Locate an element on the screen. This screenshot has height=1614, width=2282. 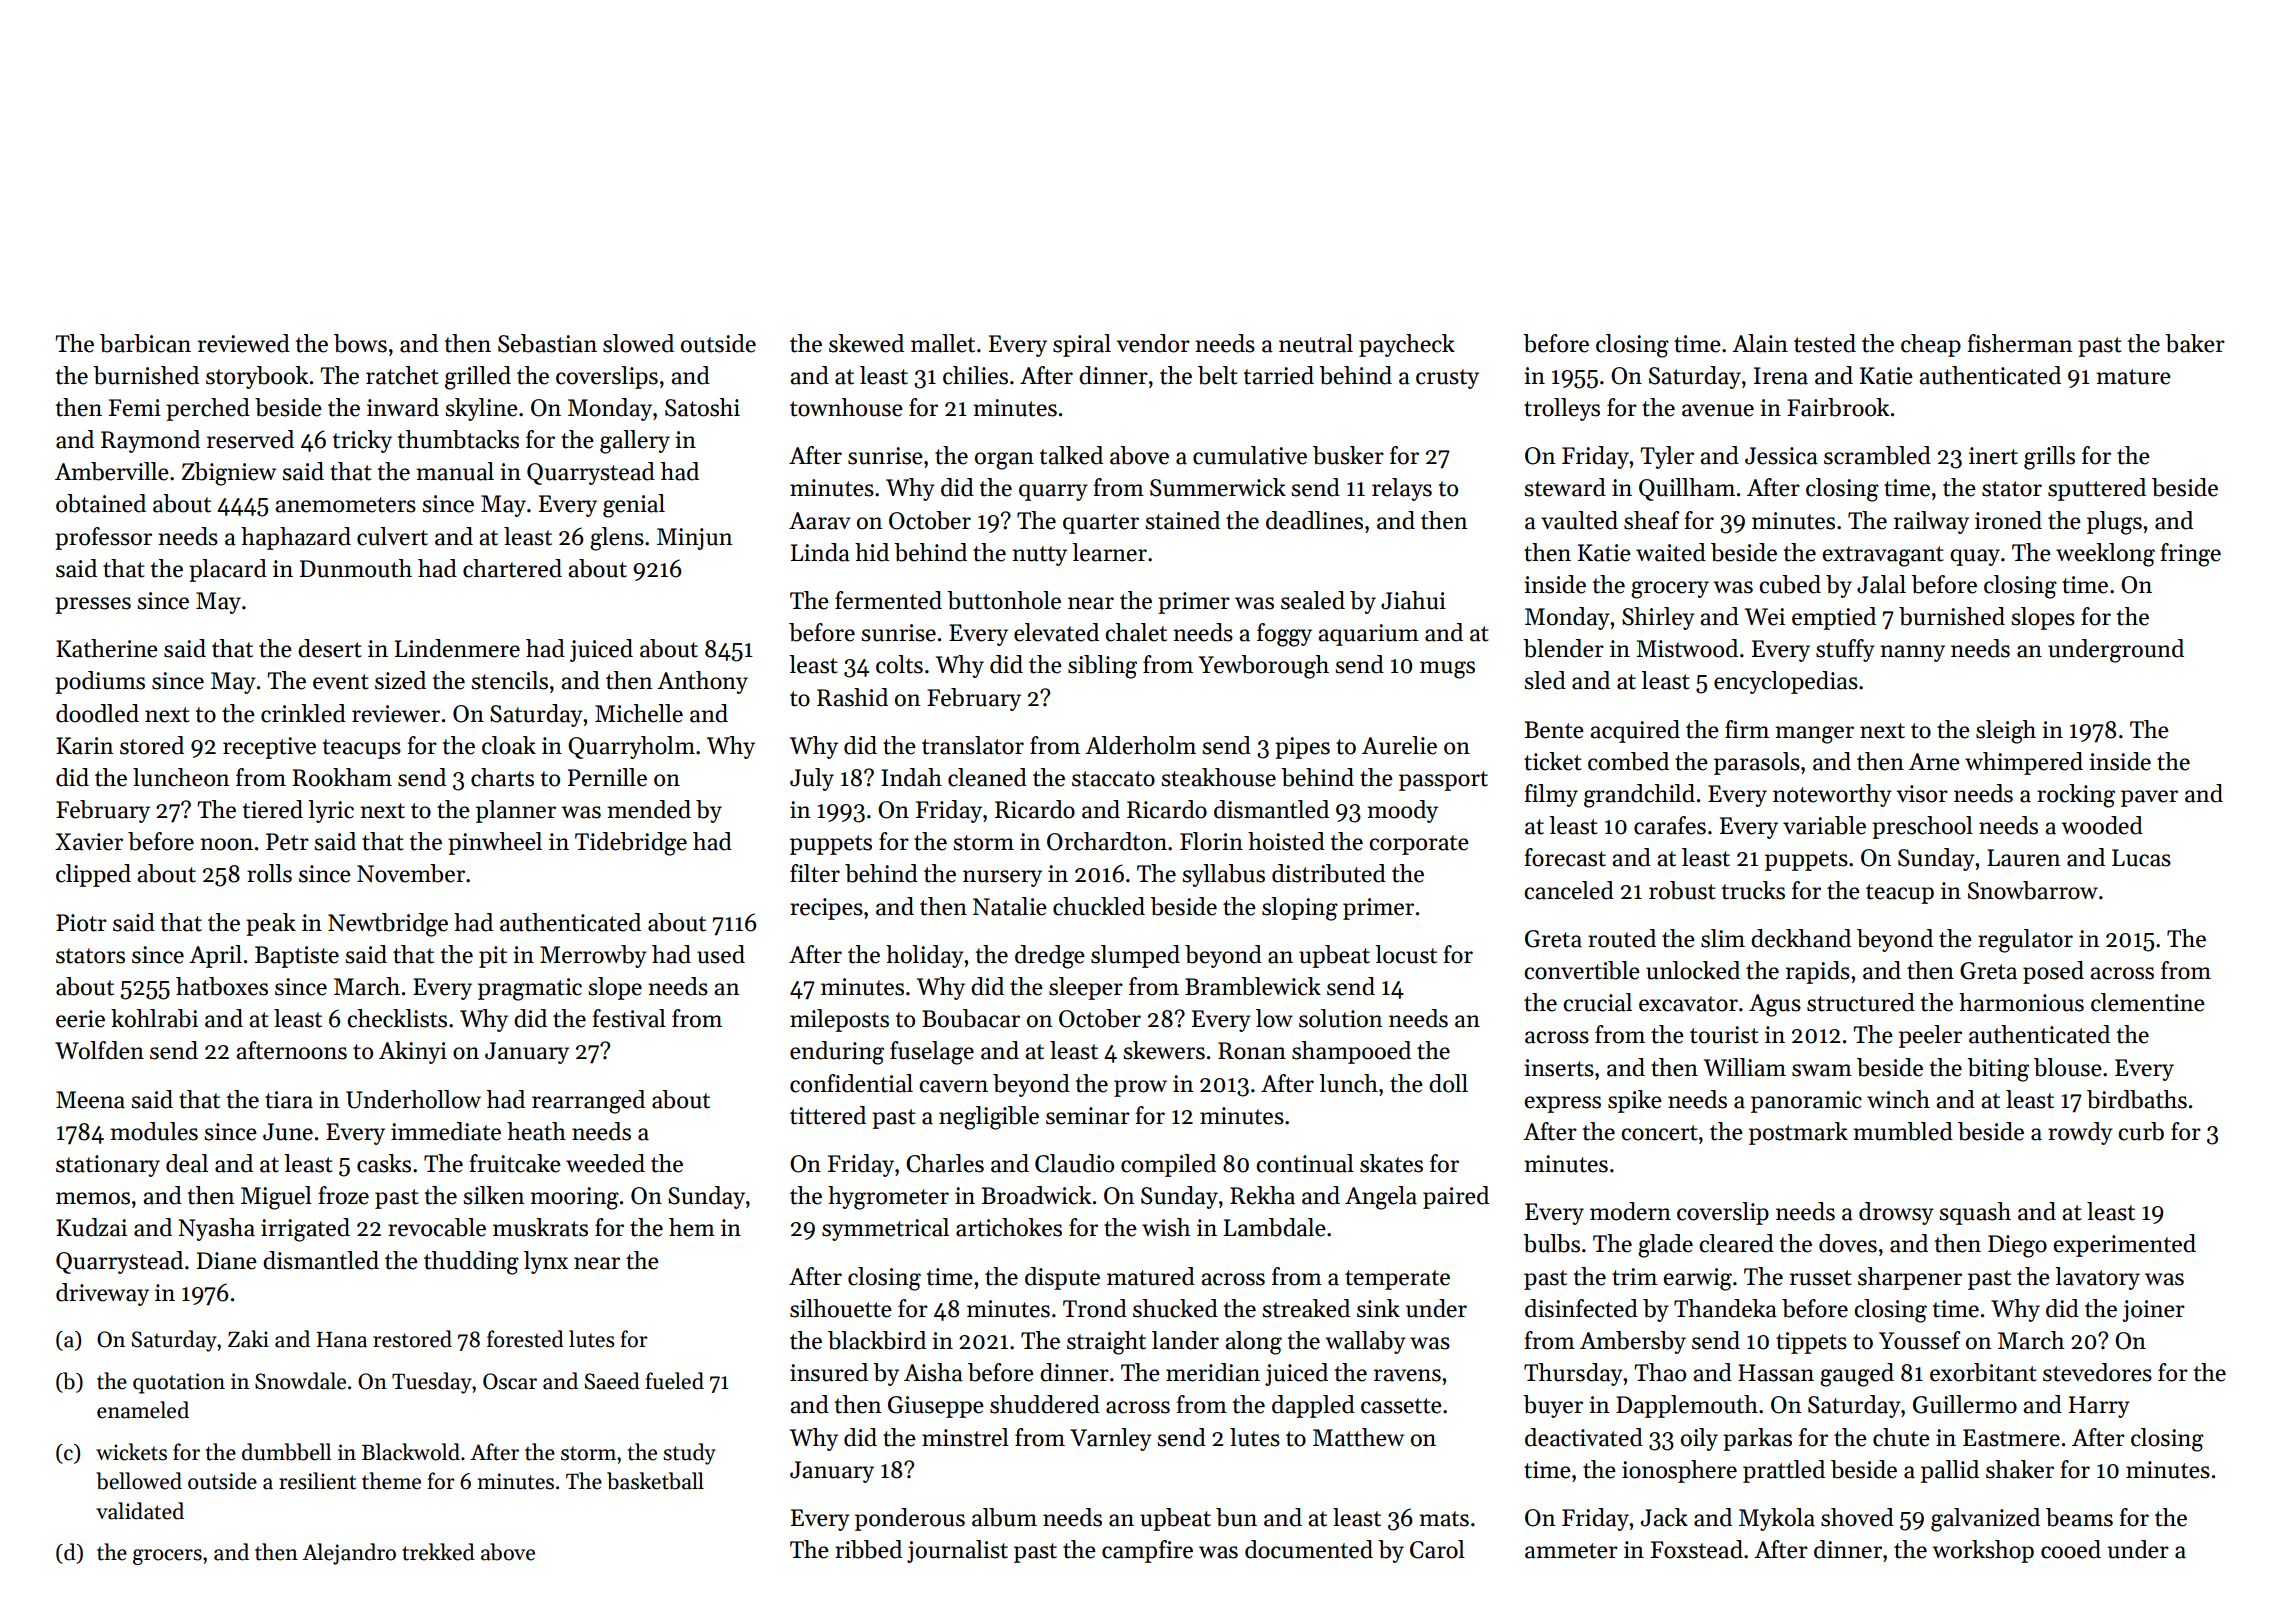
baker is located at coordinates (2195, 343).
